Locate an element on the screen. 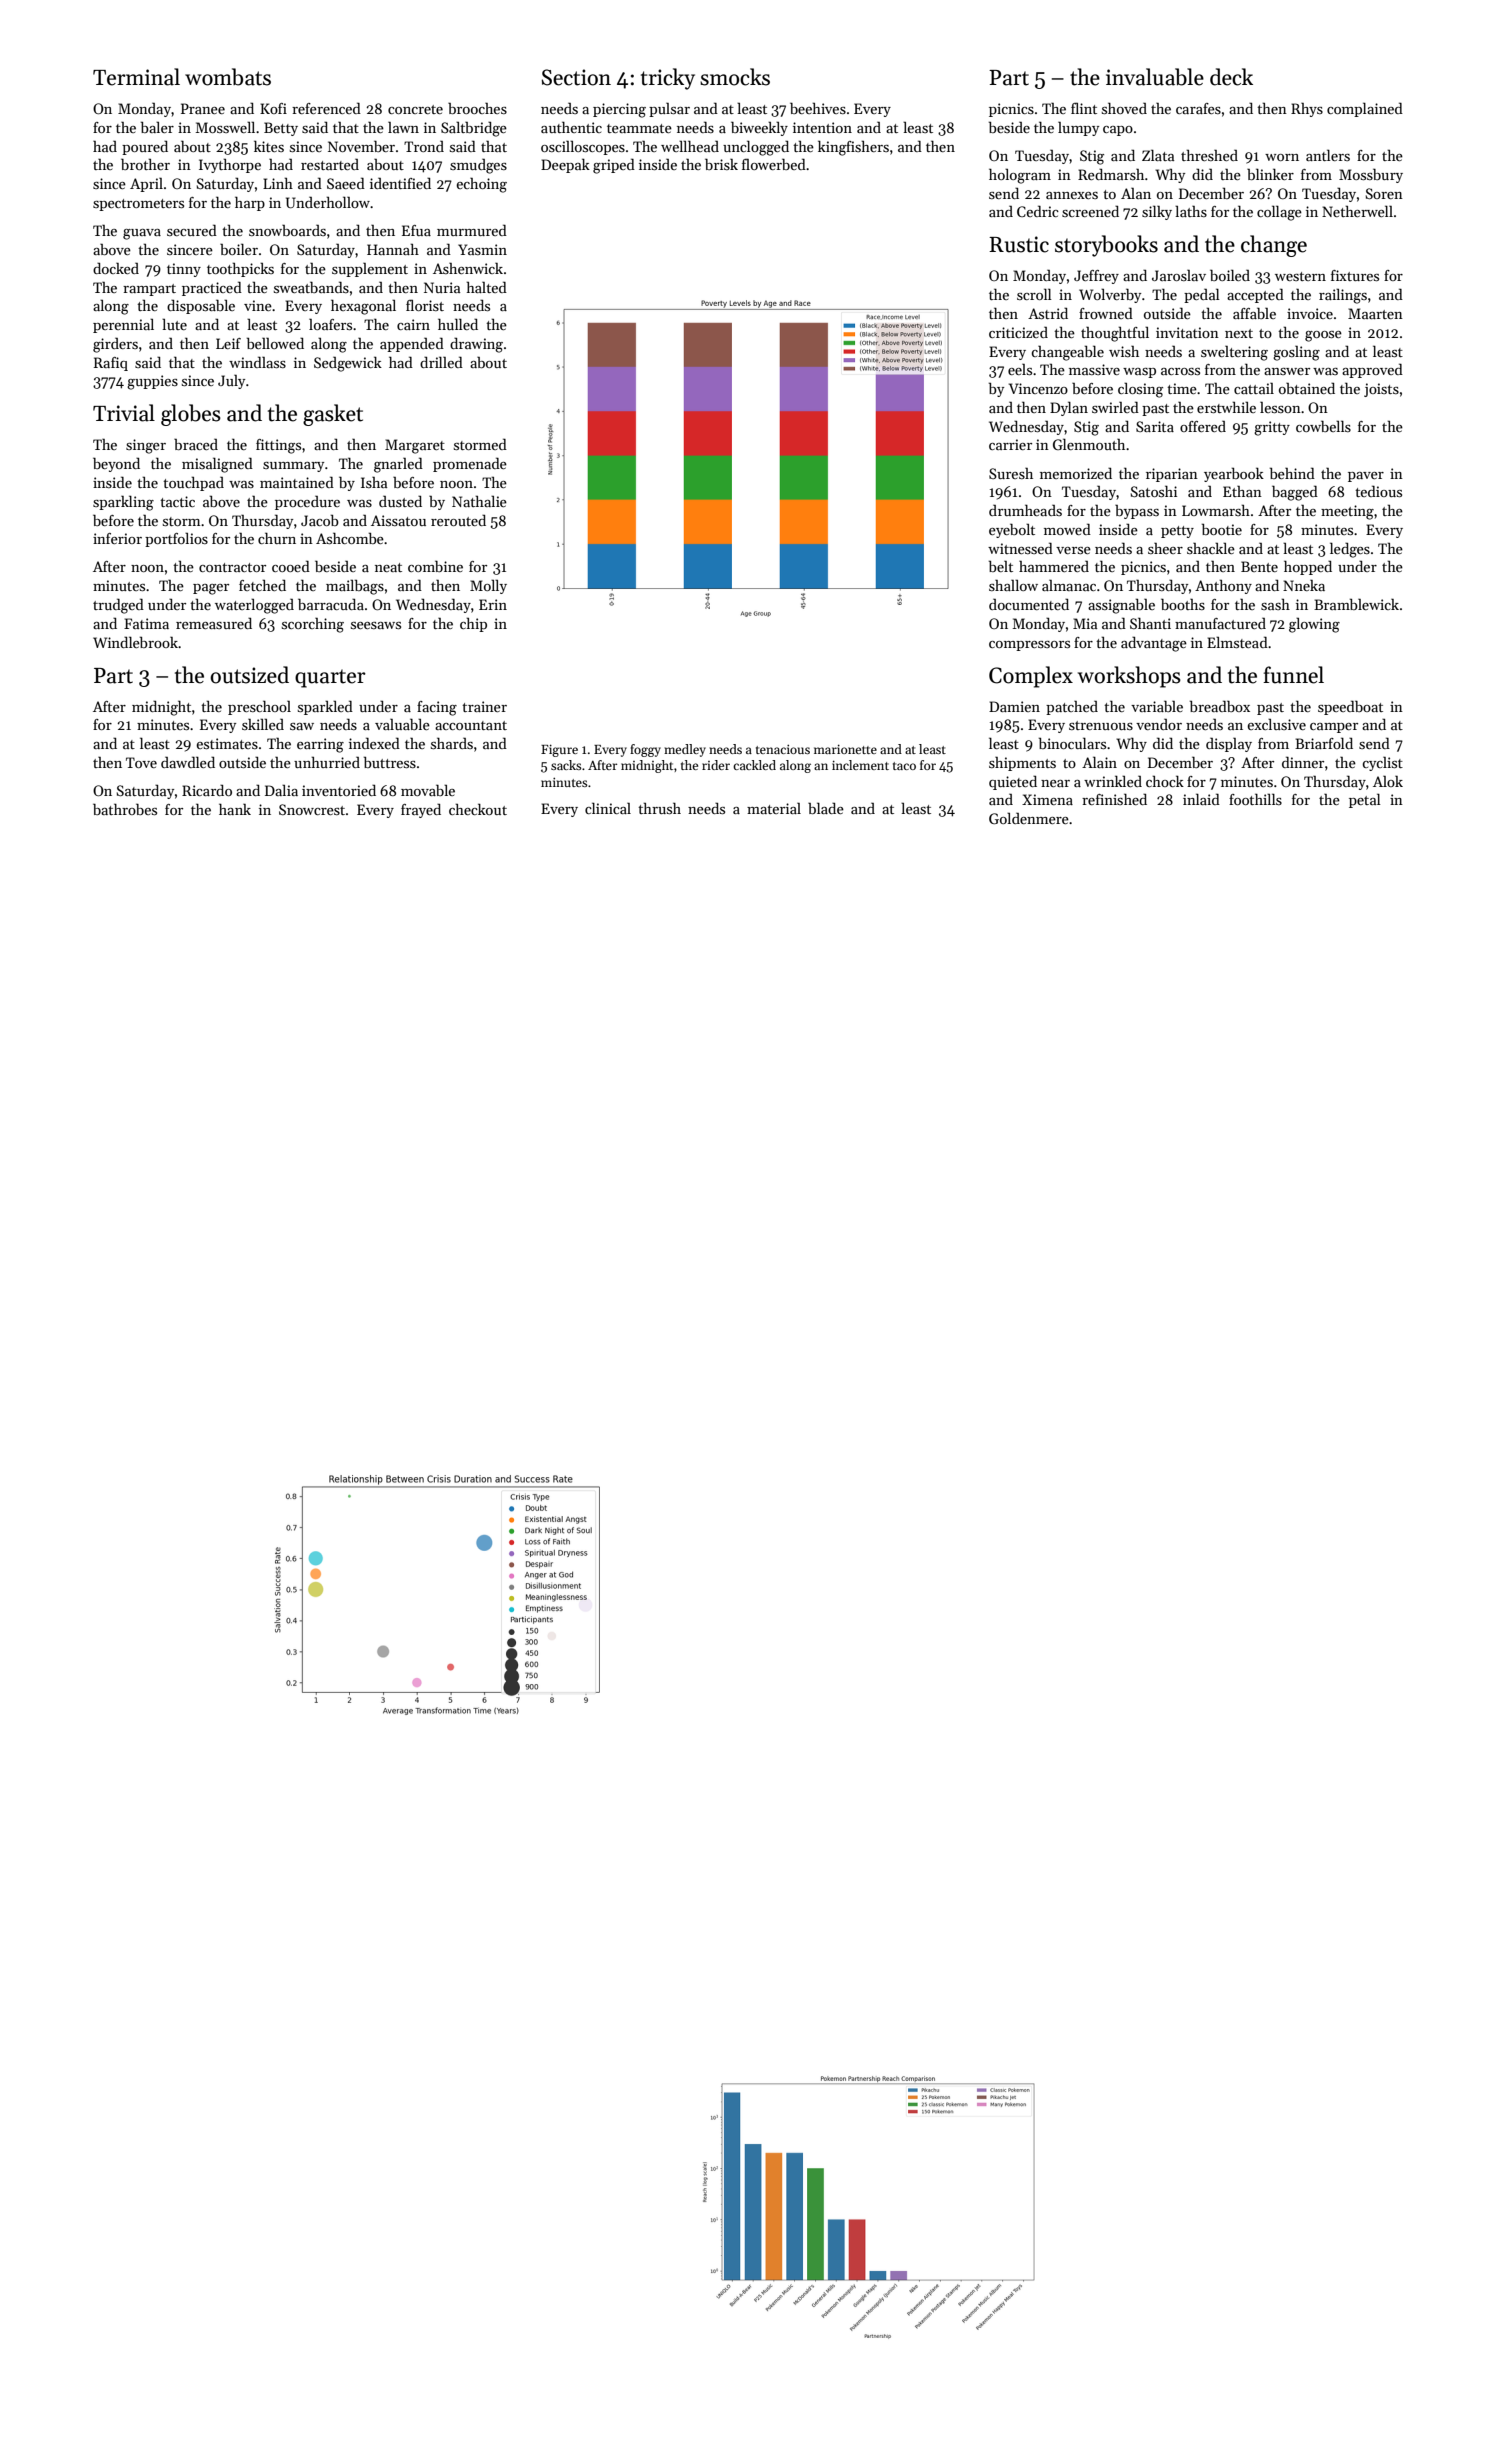  sparkling is located at coordinates (123, 503).
